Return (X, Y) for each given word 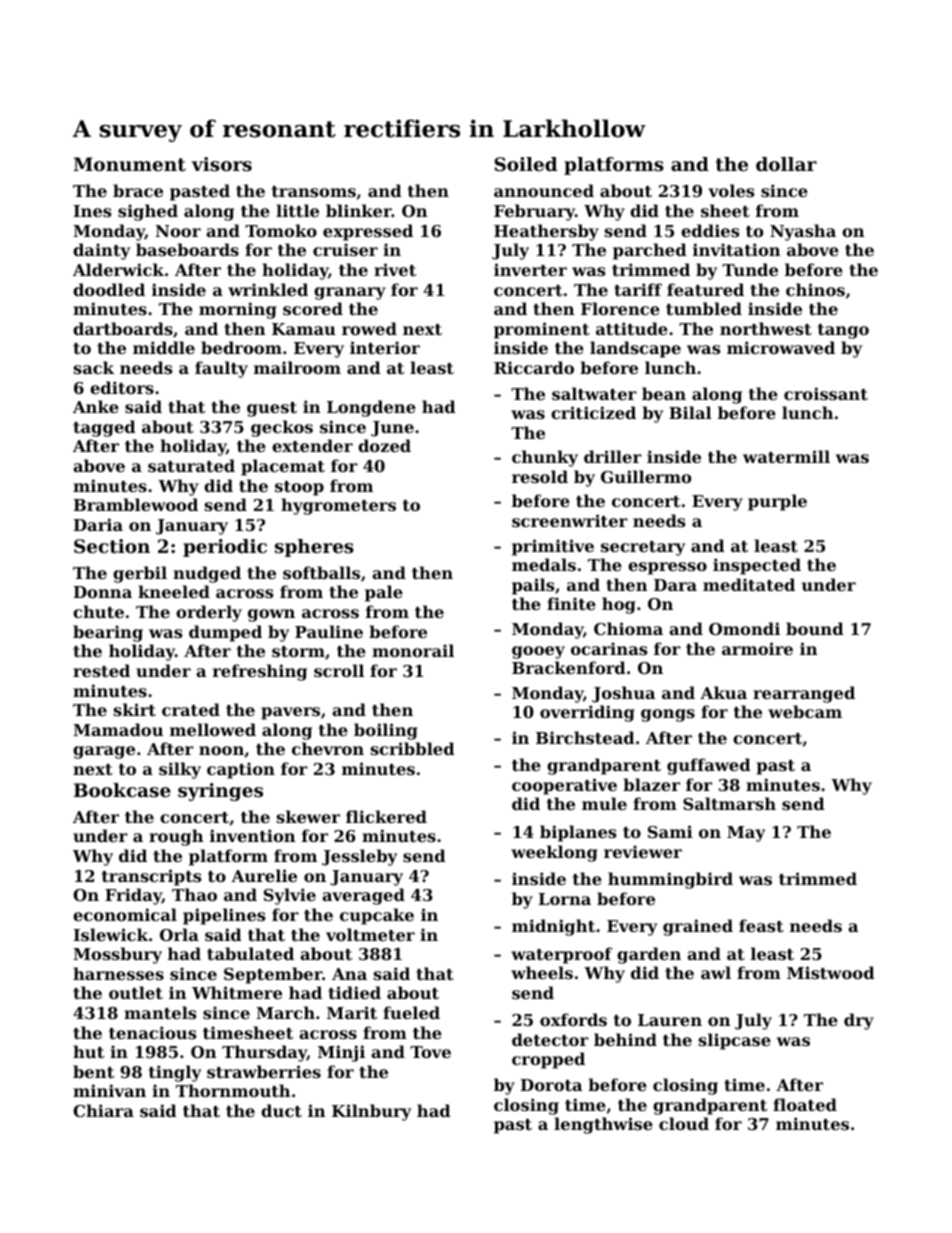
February (534, 212)
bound (815, 628)
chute (98, 611)
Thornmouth (233, 1090)
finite (571, 603)
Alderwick (118, 269)
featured (705, 289)
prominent (542, 330)
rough (176, 837)
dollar (786, 164)
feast (761, 925)
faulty (221, 369)
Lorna (565, 899)
